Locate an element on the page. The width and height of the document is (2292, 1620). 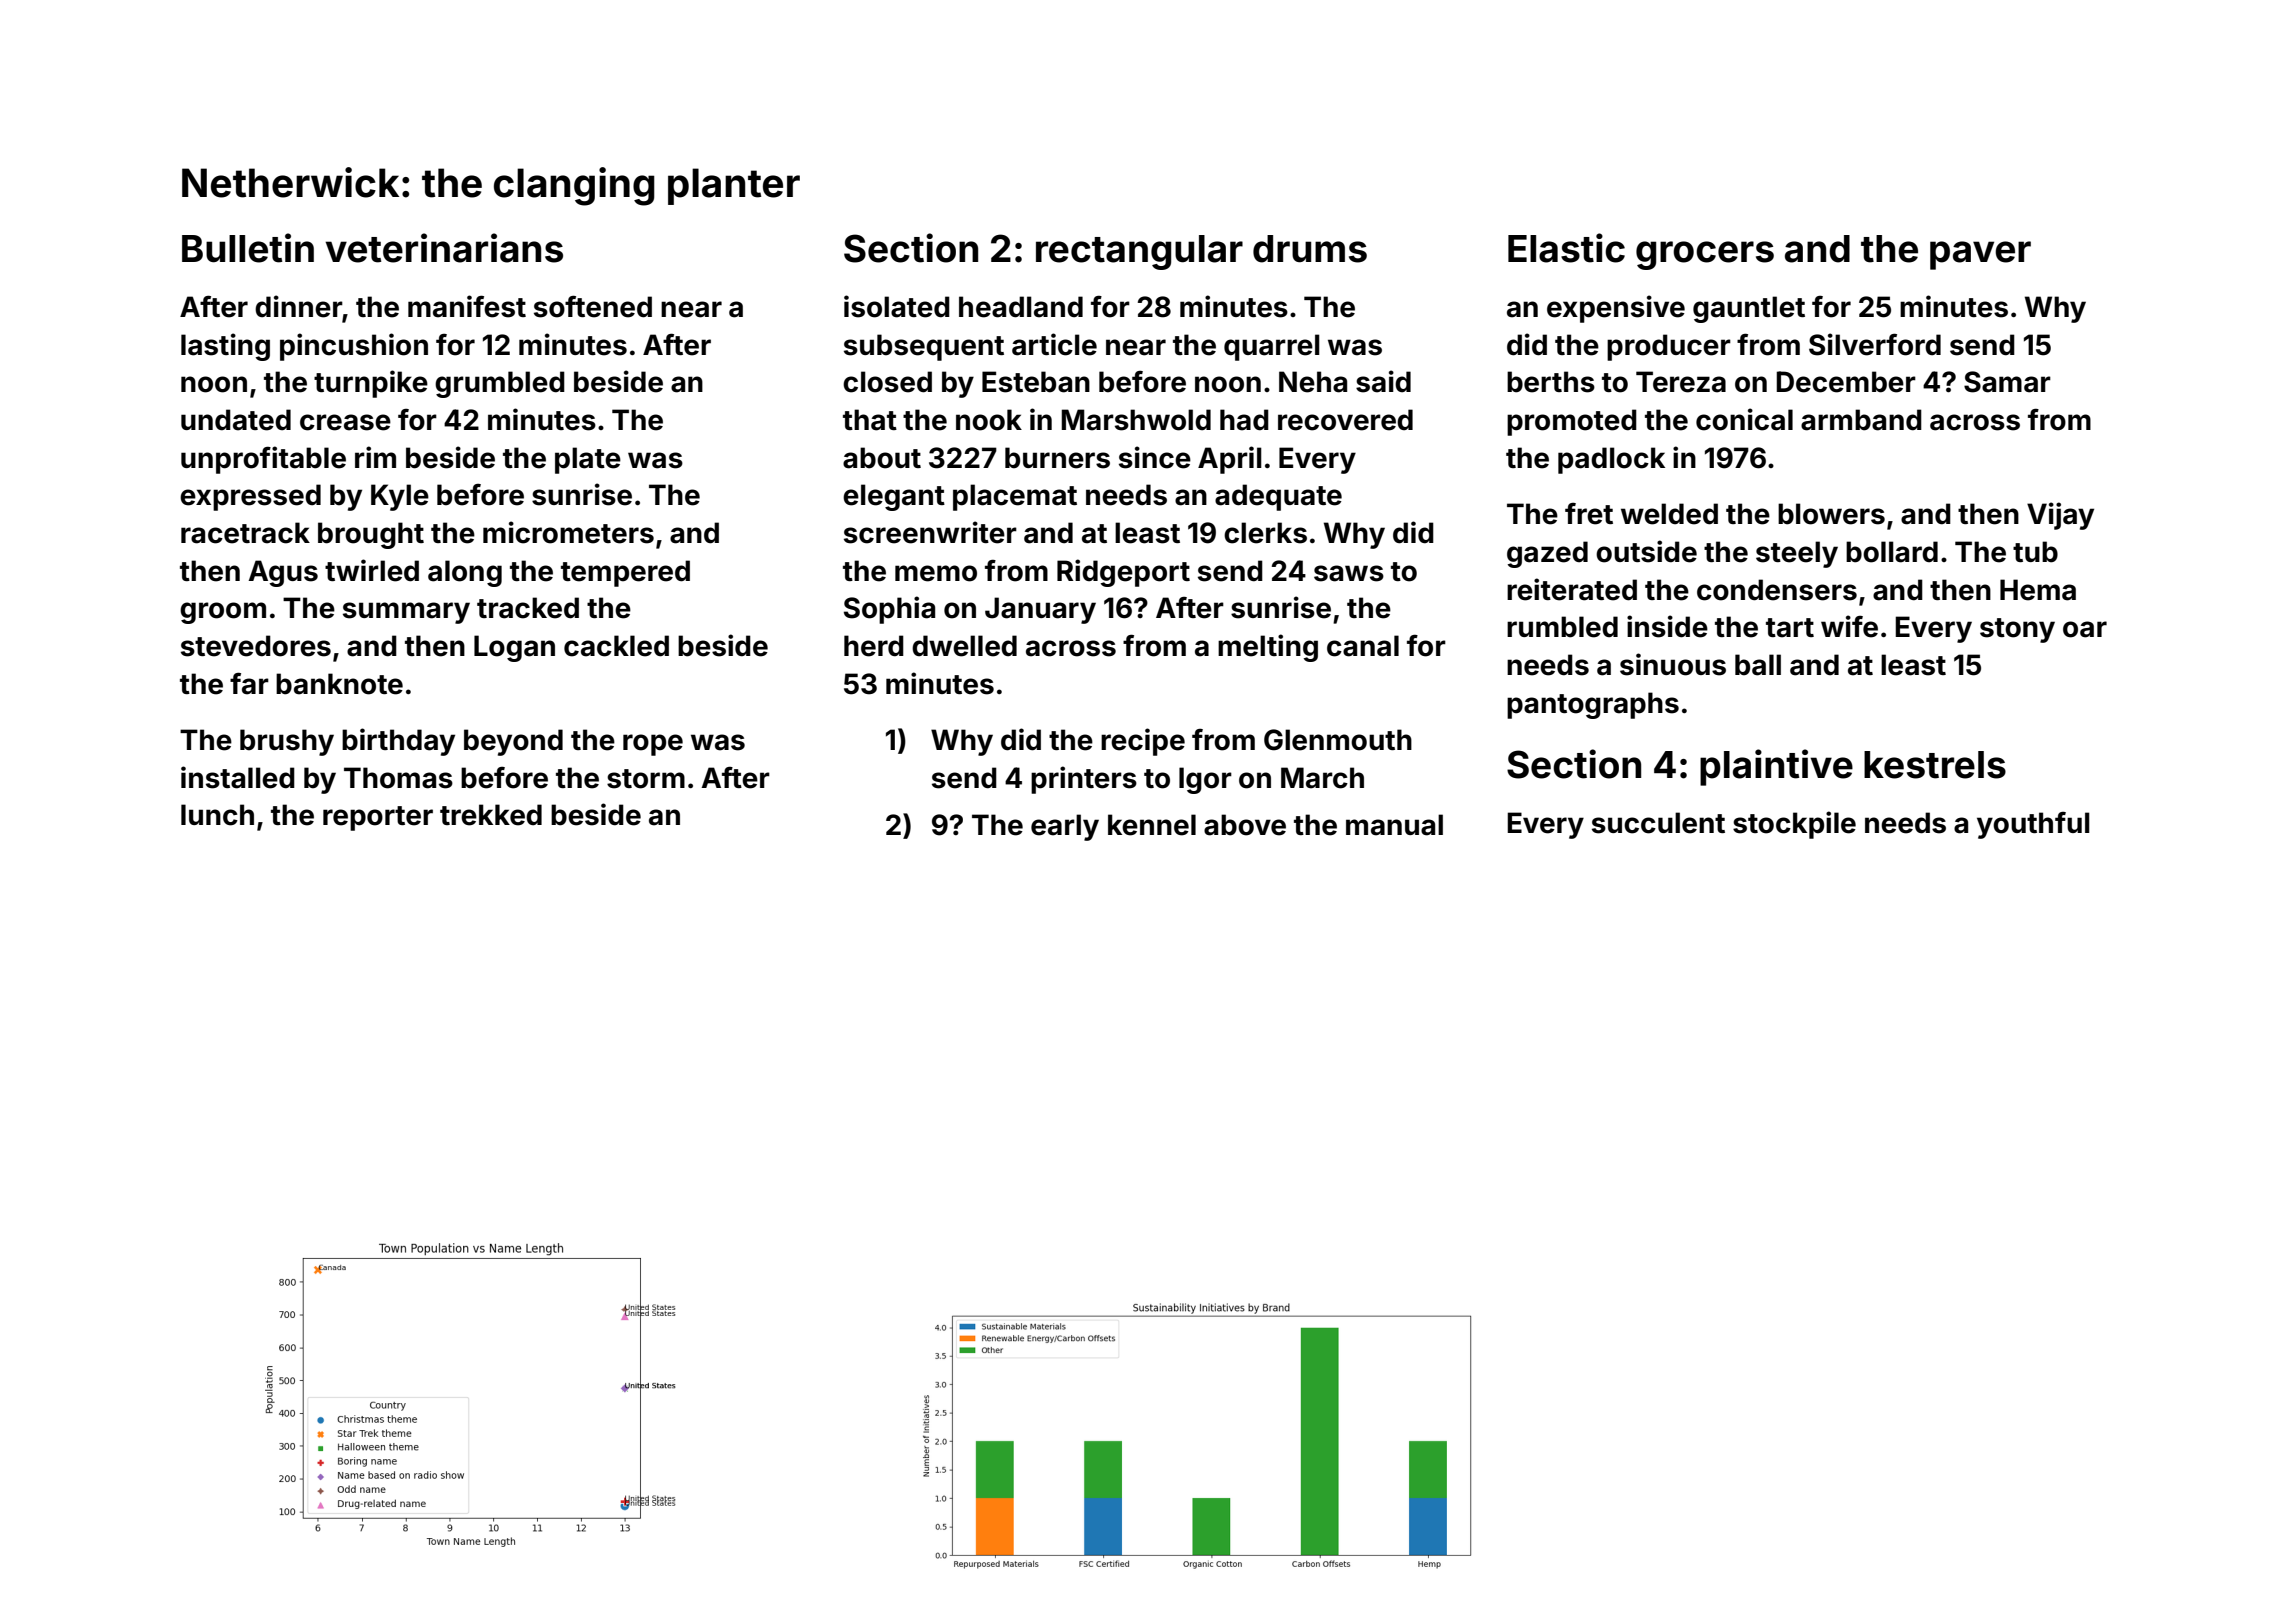
softened is located at coordinates (593, 306).
